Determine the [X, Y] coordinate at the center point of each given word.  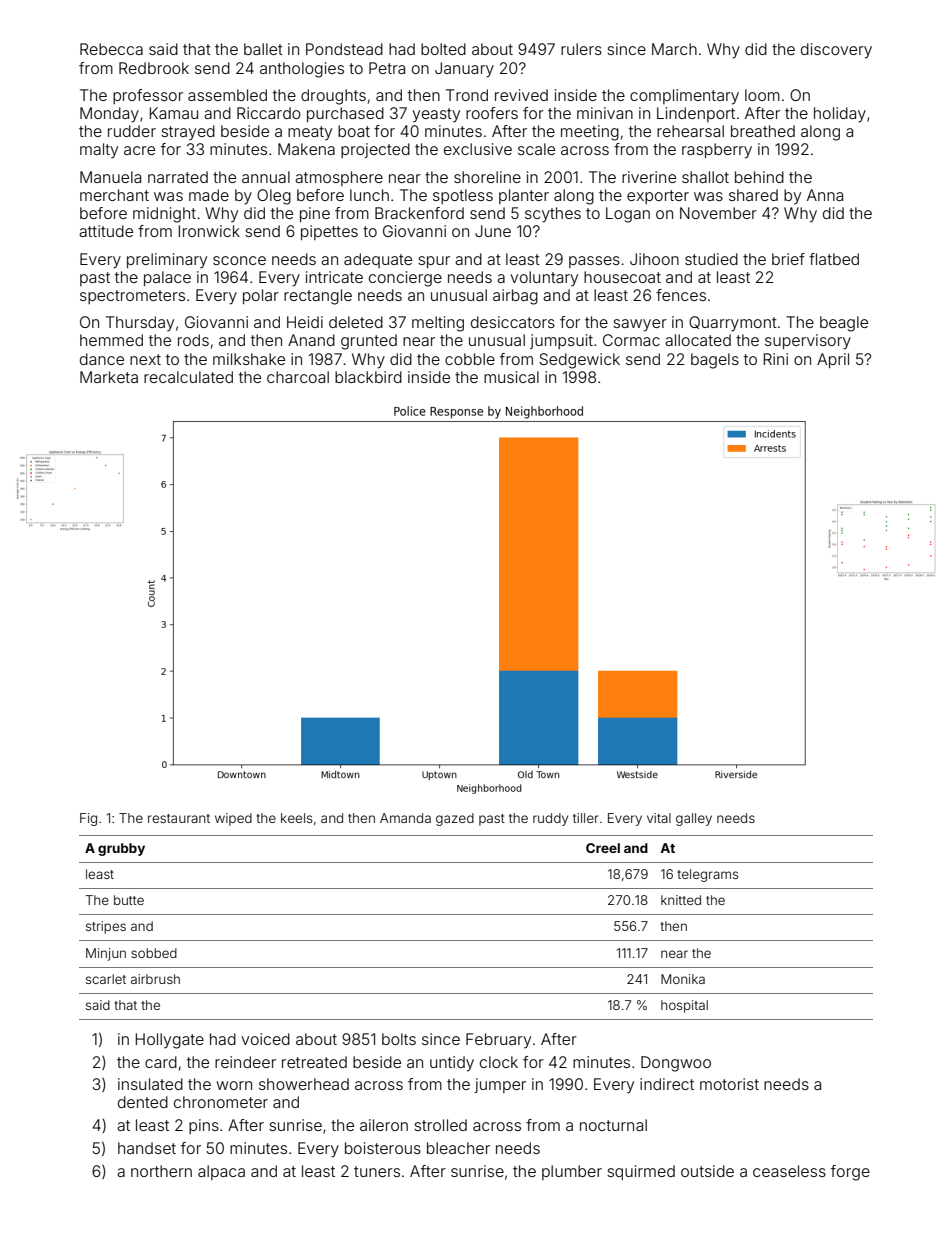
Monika [683, 979]
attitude [106, 231]
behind [759, 177]
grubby [121, 849]
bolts [399, 1039]
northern [161, 1171]
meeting [590, 133]
